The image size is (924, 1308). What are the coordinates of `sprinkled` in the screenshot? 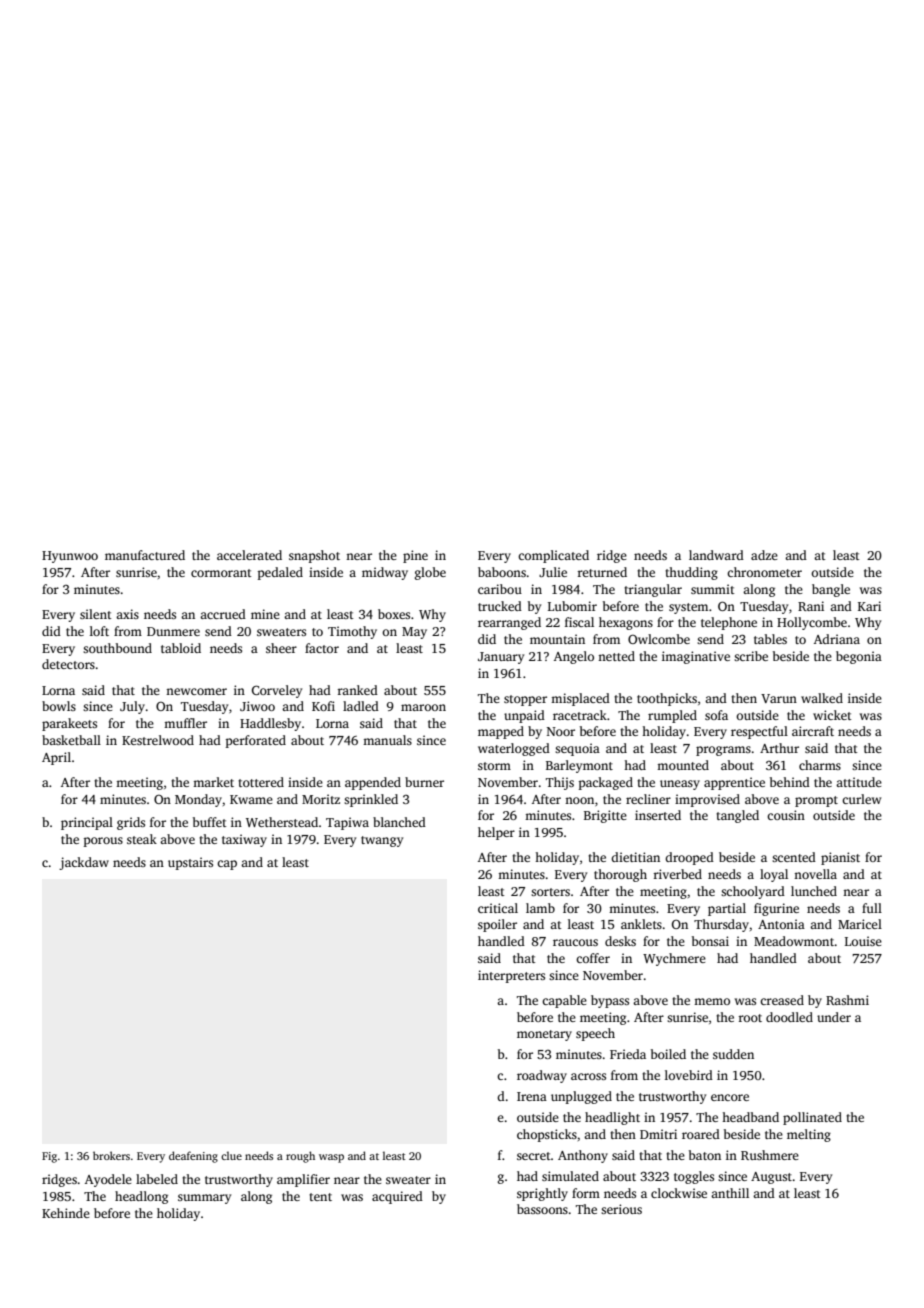 It's located at (371, 800).
